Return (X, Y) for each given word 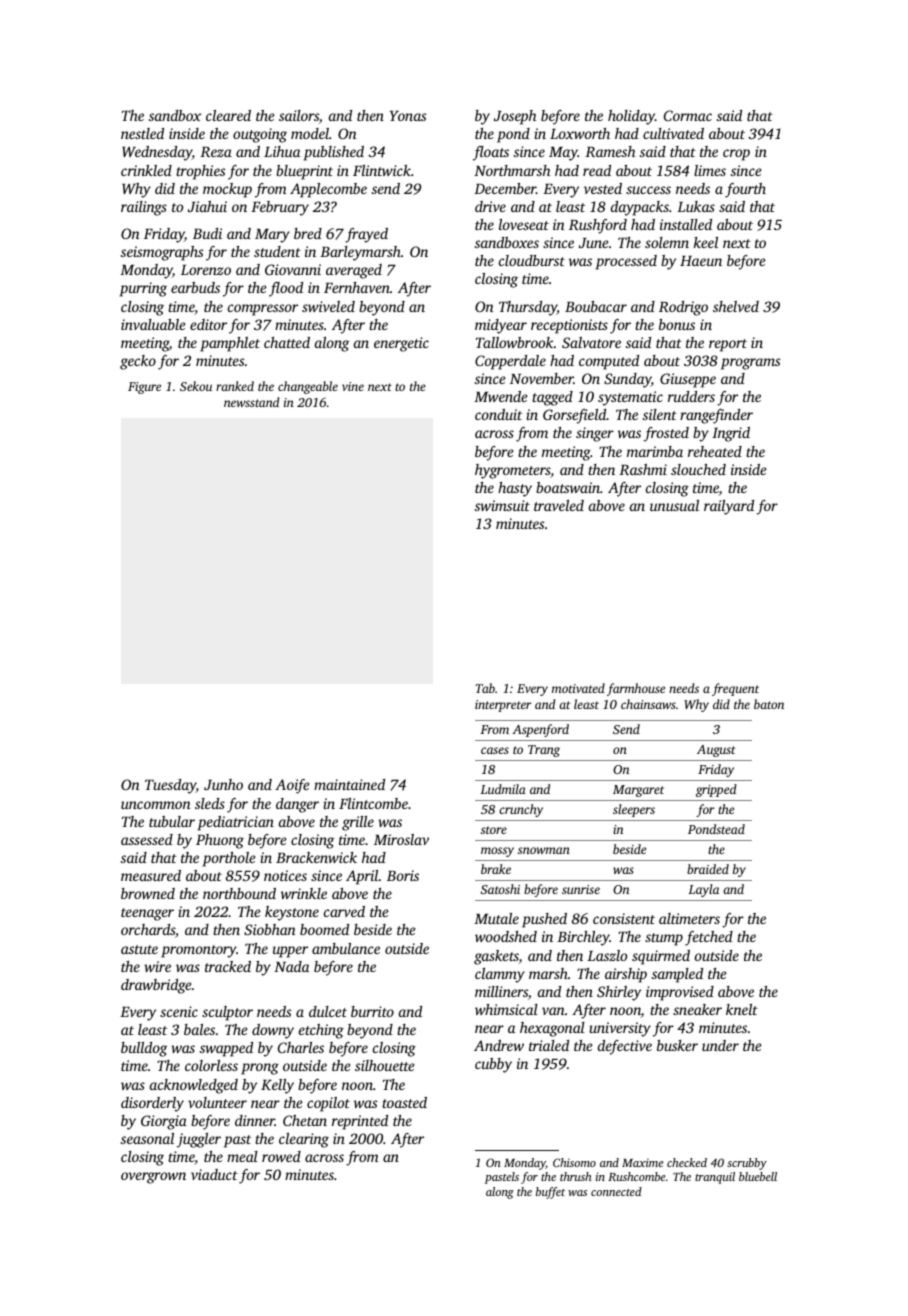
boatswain (568, 487)
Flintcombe (373, 803)
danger (297, 805)
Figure (144, 388)
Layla (703, 890)
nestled (142, 133)
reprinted (360, 1122)
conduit (498, 414)
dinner (255, 1120)
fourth (745, 190)
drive (490, 206)
